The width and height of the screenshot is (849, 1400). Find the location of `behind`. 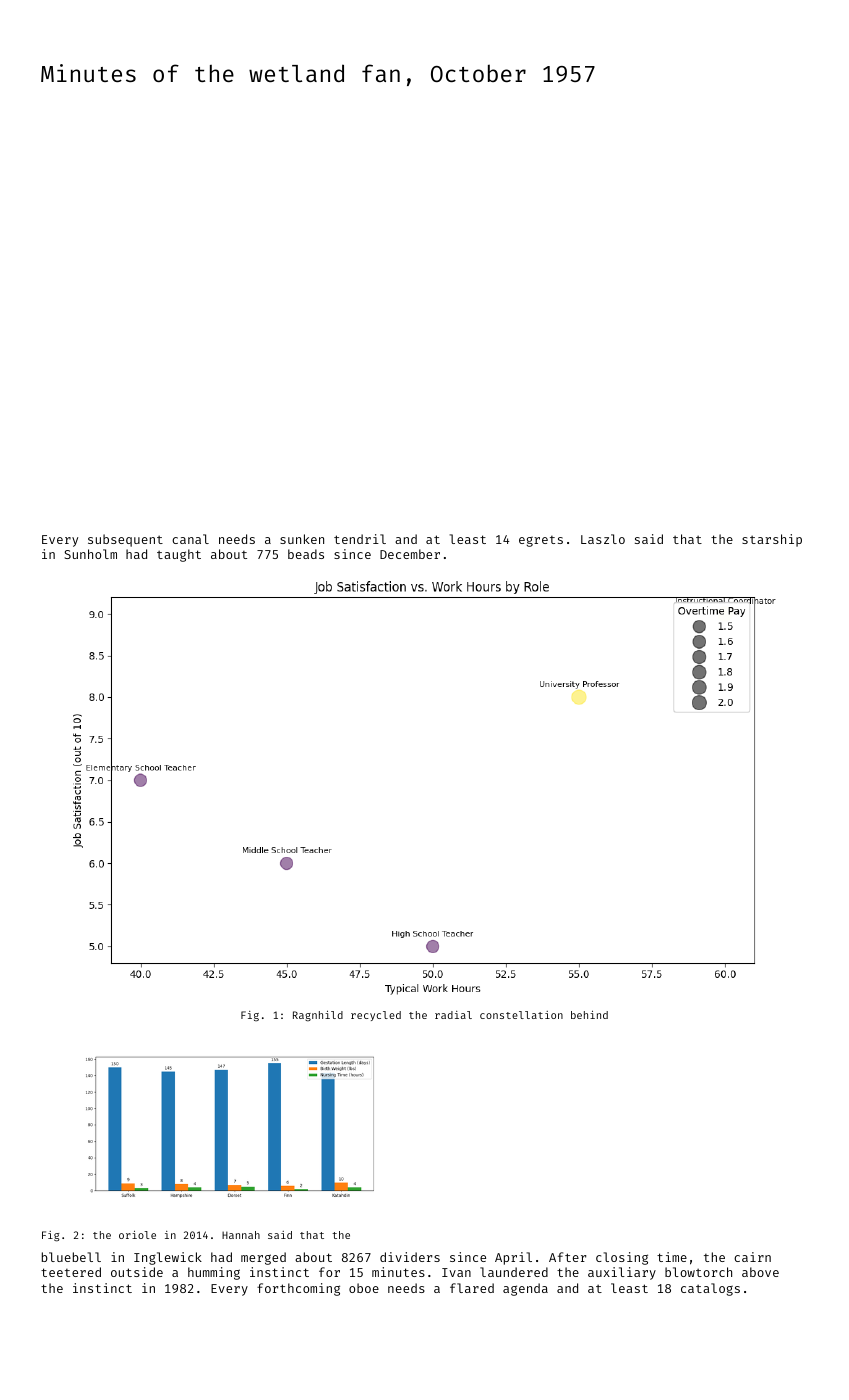

behind is located at coordinates (589, 1015).
